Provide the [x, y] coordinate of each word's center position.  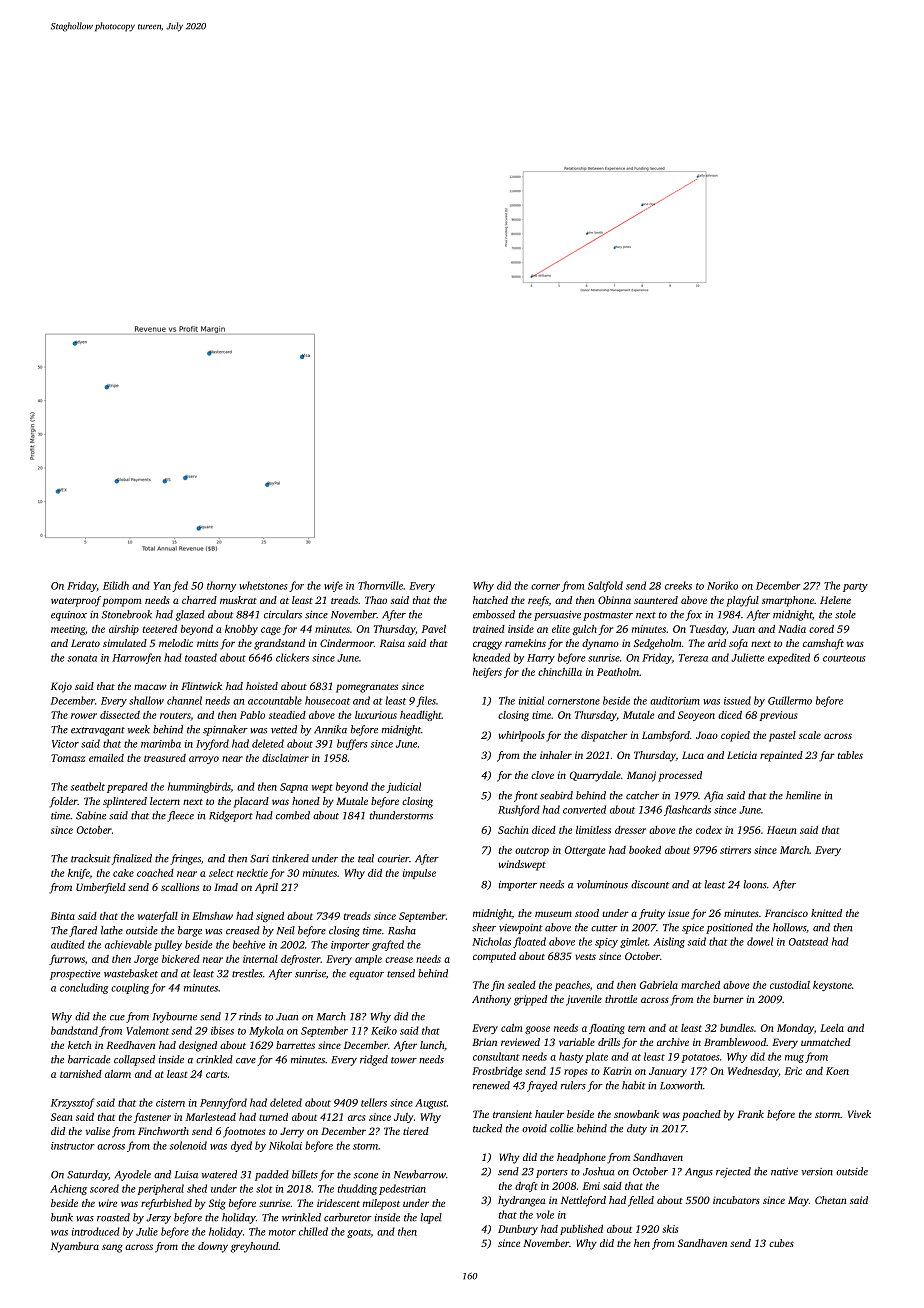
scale [810, 735]
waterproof [76, 601]
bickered [181, 959]
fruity [652, 914]
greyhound [255, 1247]
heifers [487, 673]
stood [587, 913]
